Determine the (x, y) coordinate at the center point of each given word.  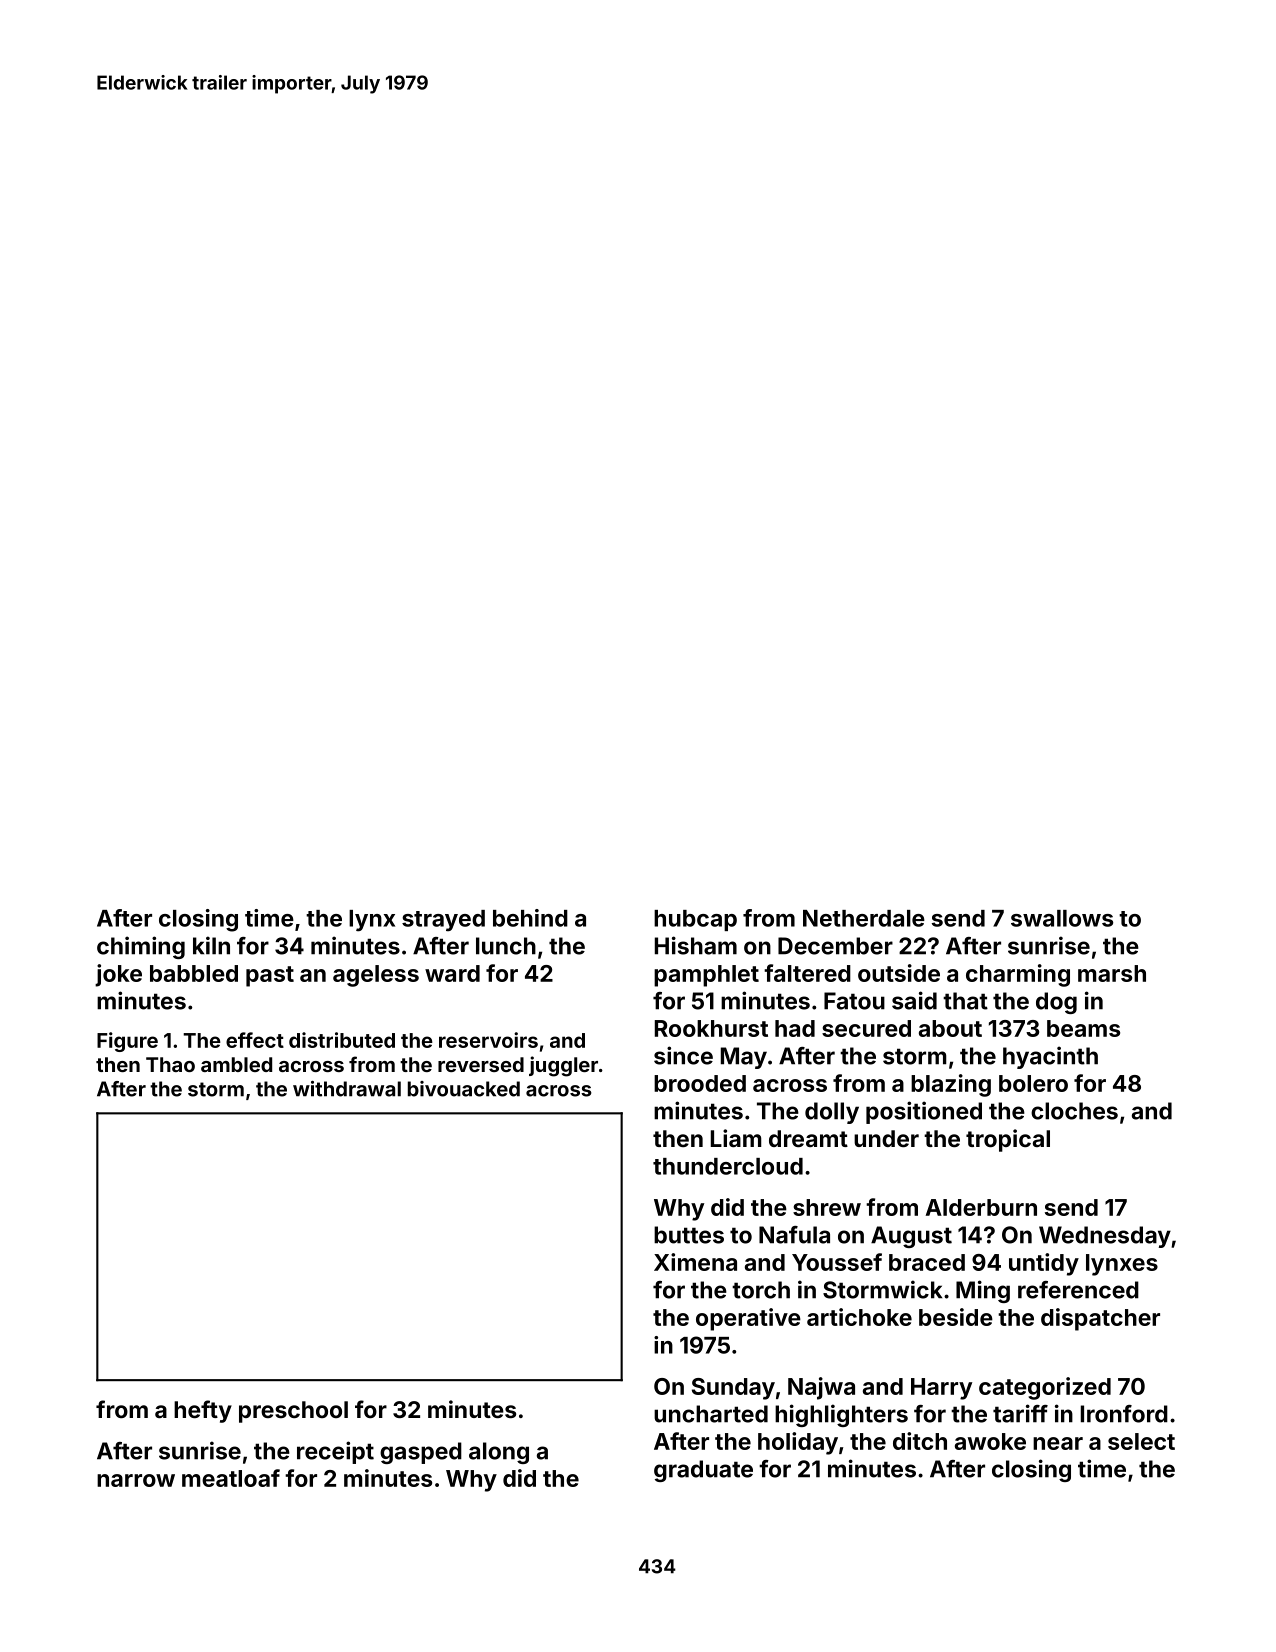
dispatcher (1100, 1319)
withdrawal (347, 1089)
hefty (203, 1411)
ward (452, 973)
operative (748, 1319)
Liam (736, 1138)
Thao (170, 1064)
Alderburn (981, 1207)
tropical (1008, 1140)
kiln (211, 945)
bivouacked (464, 1089)
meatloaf (231, 1478)
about (950, 1028)
